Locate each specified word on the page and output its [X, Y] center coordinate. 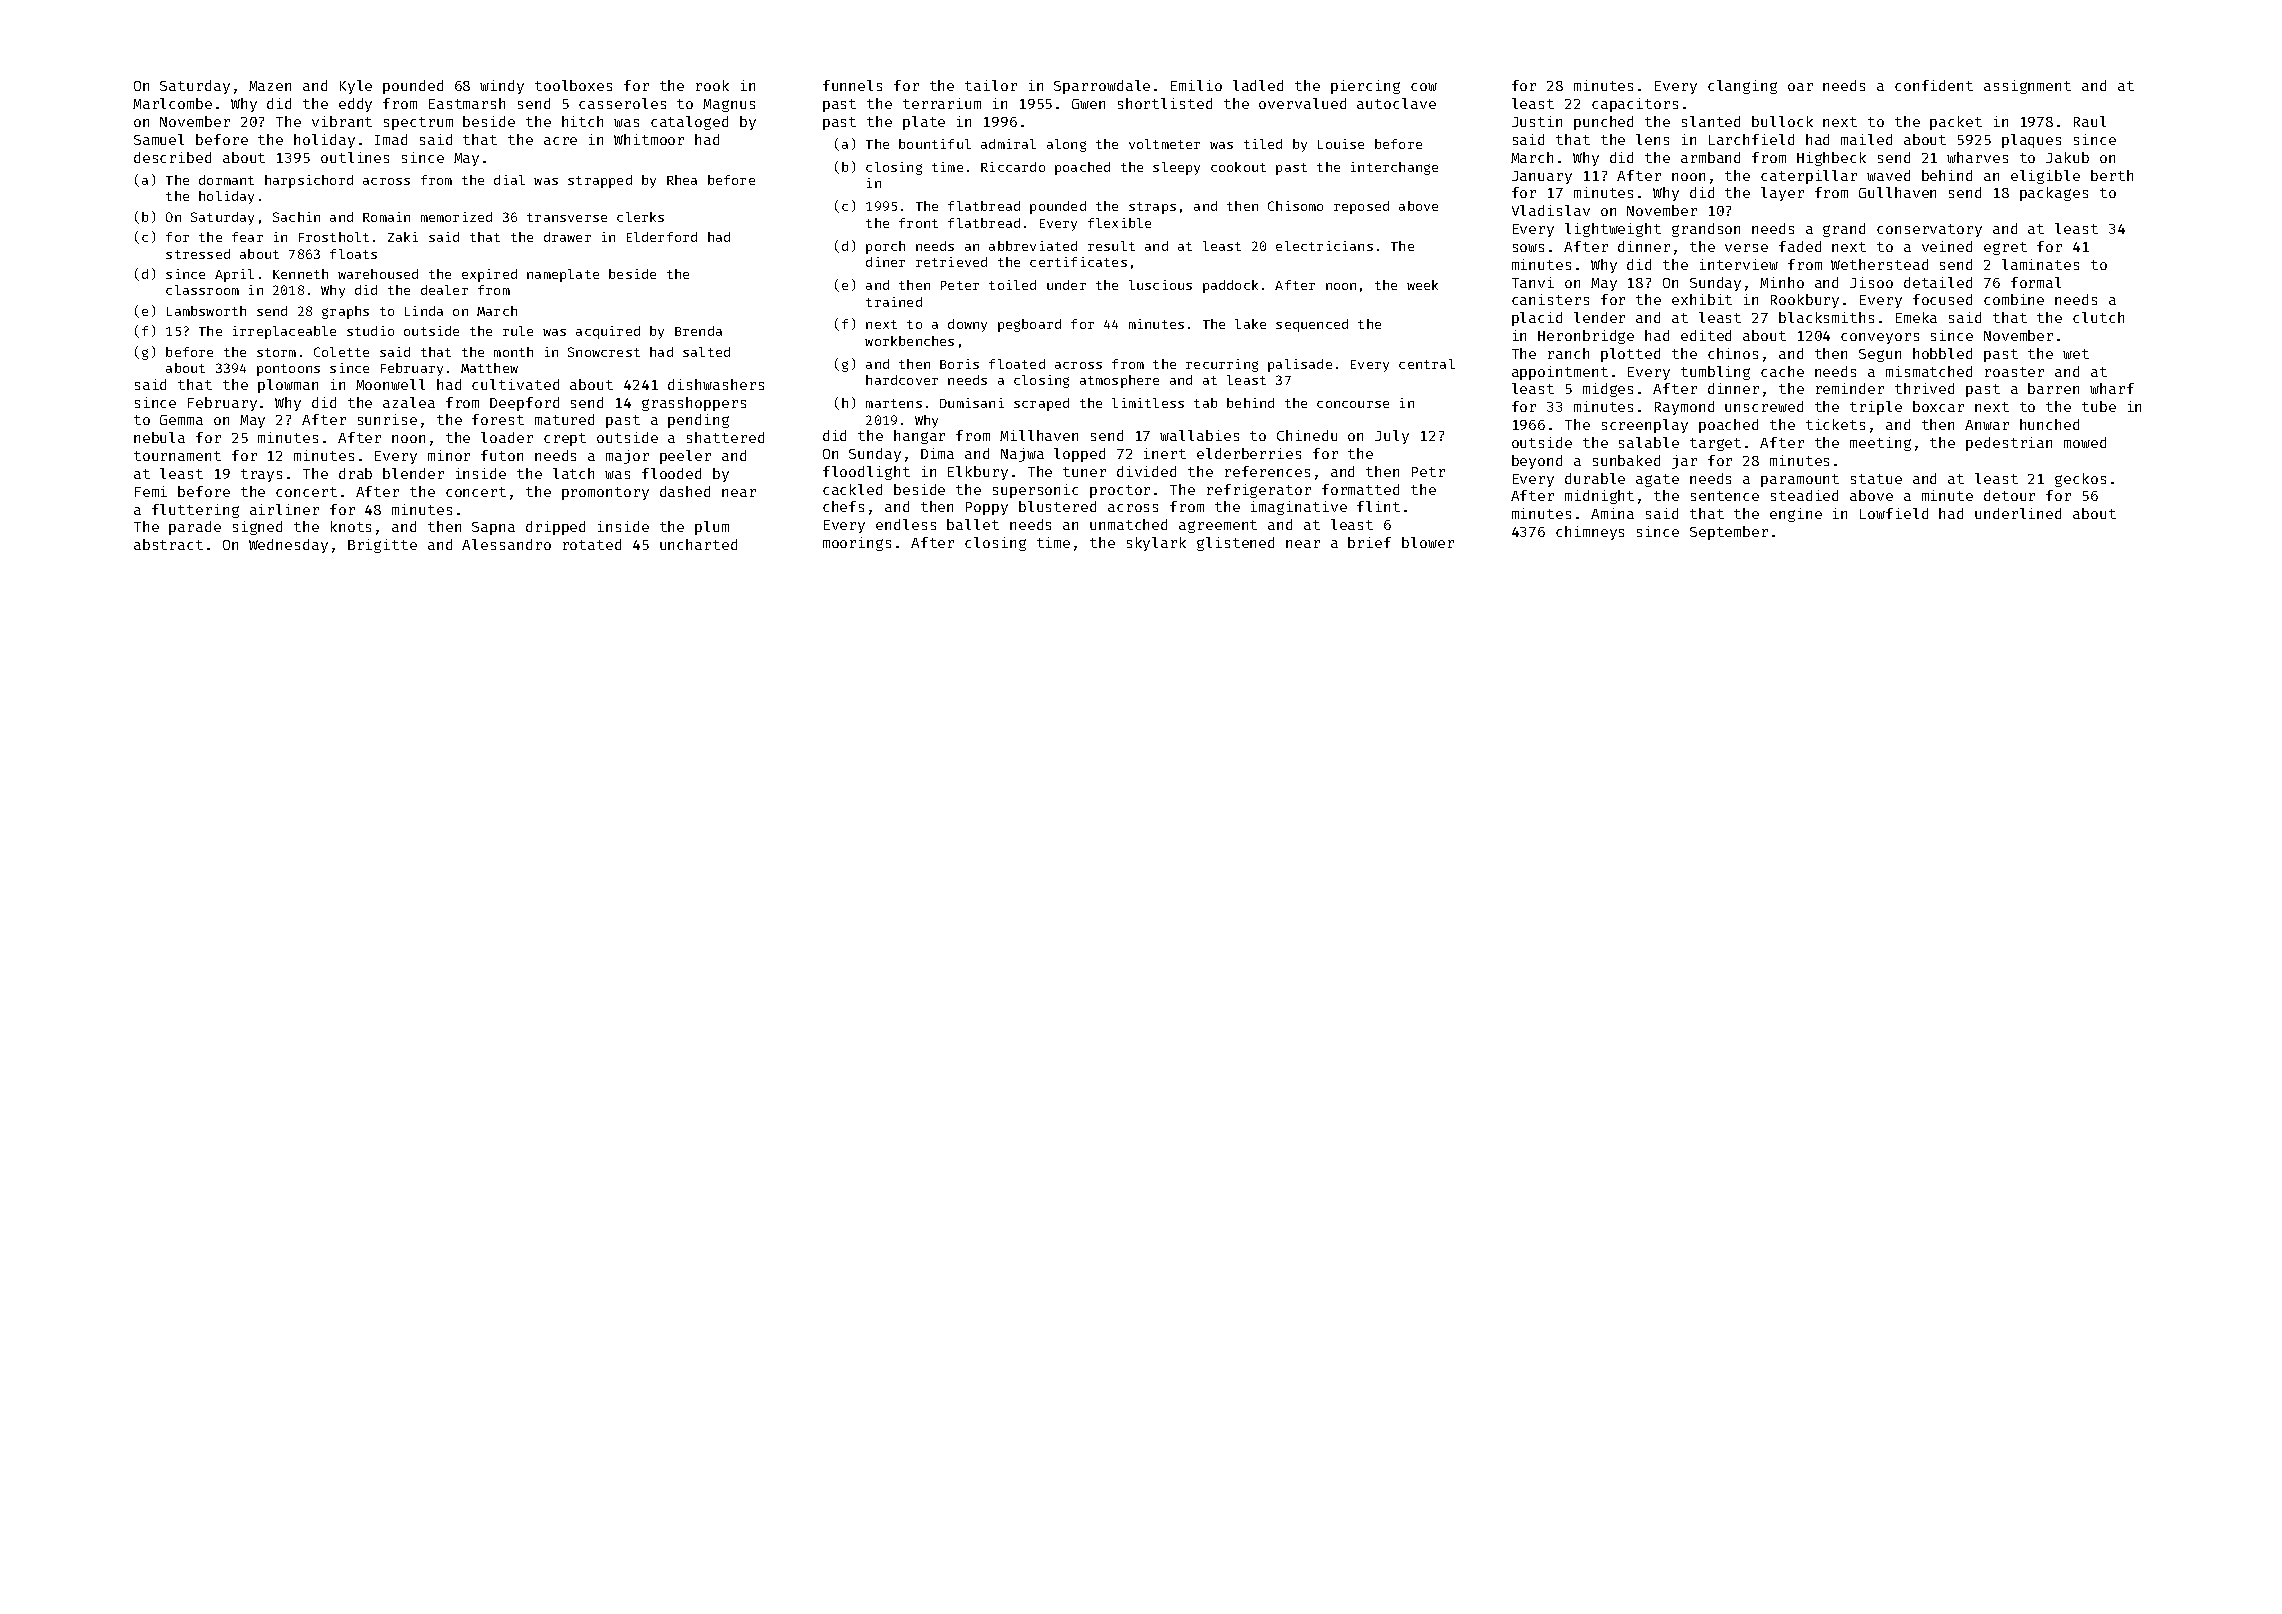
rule [518, 331]
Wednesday [288, 546]
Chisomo [1295, 206]
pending [698, 421]
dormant [226, 180]
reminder [1850, 388]
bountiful [935, 144]
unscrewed [1764, 406]
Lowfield [1894, 513]
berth [2112, 175]
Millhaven [1039, 435]
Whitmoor [649, 139]
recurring [1222, 365]
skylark [1156, 544]
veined [1947, 246]
